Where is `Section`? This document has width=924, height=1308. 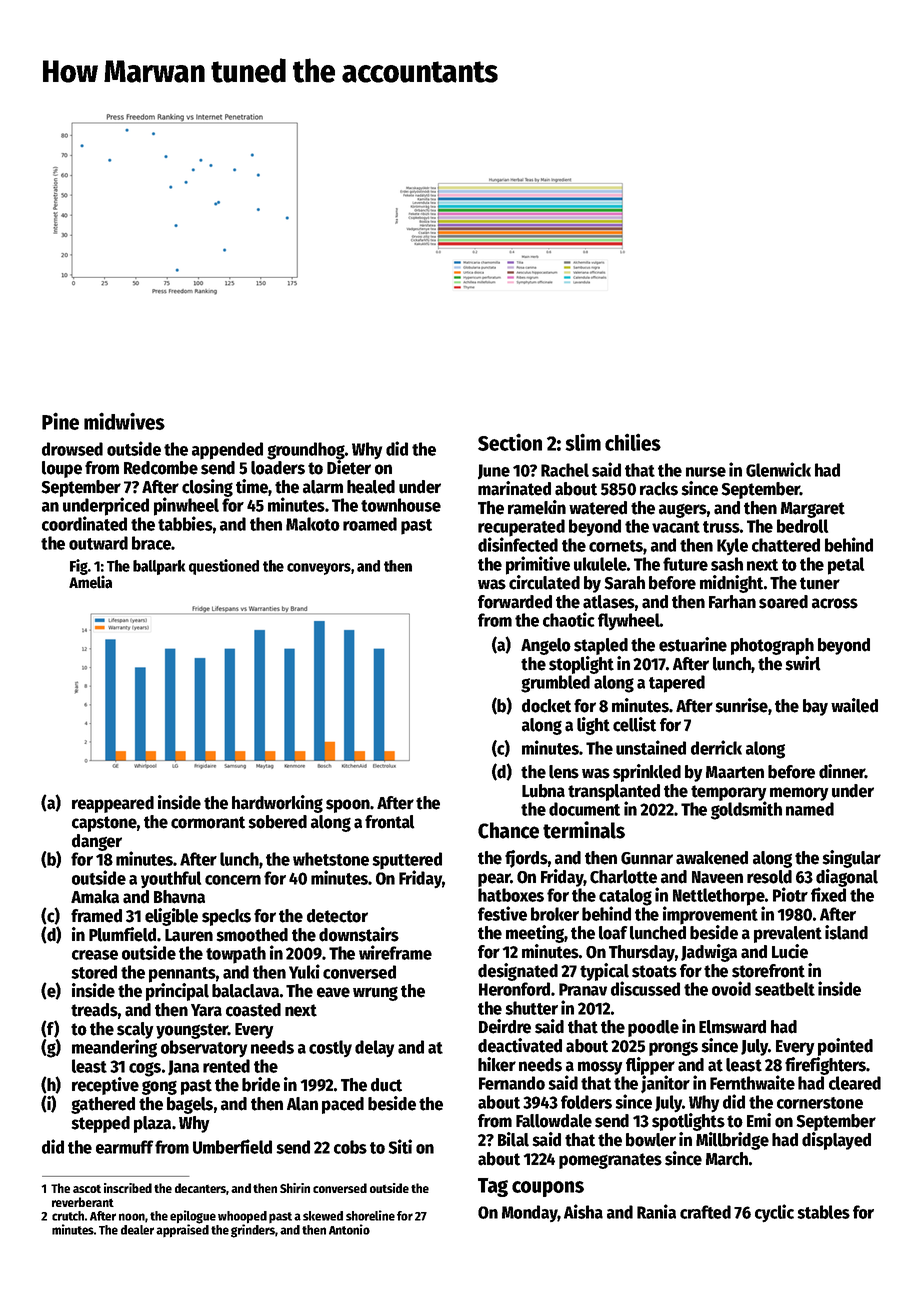 Section is located at coordinates (510, 442).
